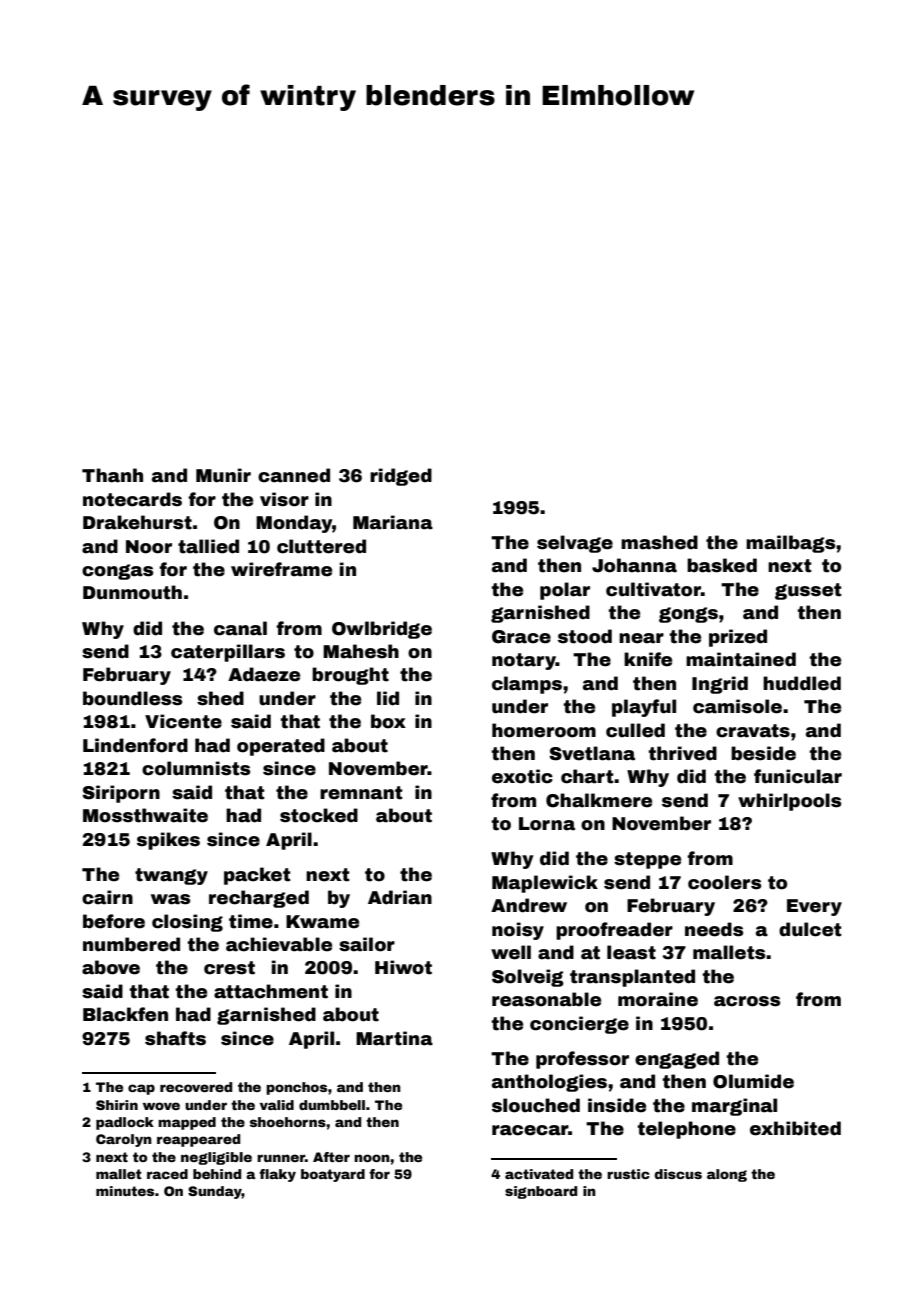 The height and width of the screenshot is (1311, 924). Describe the element at coordinates (112, 475) in the screenshot. I see `Thanh` at that location.
